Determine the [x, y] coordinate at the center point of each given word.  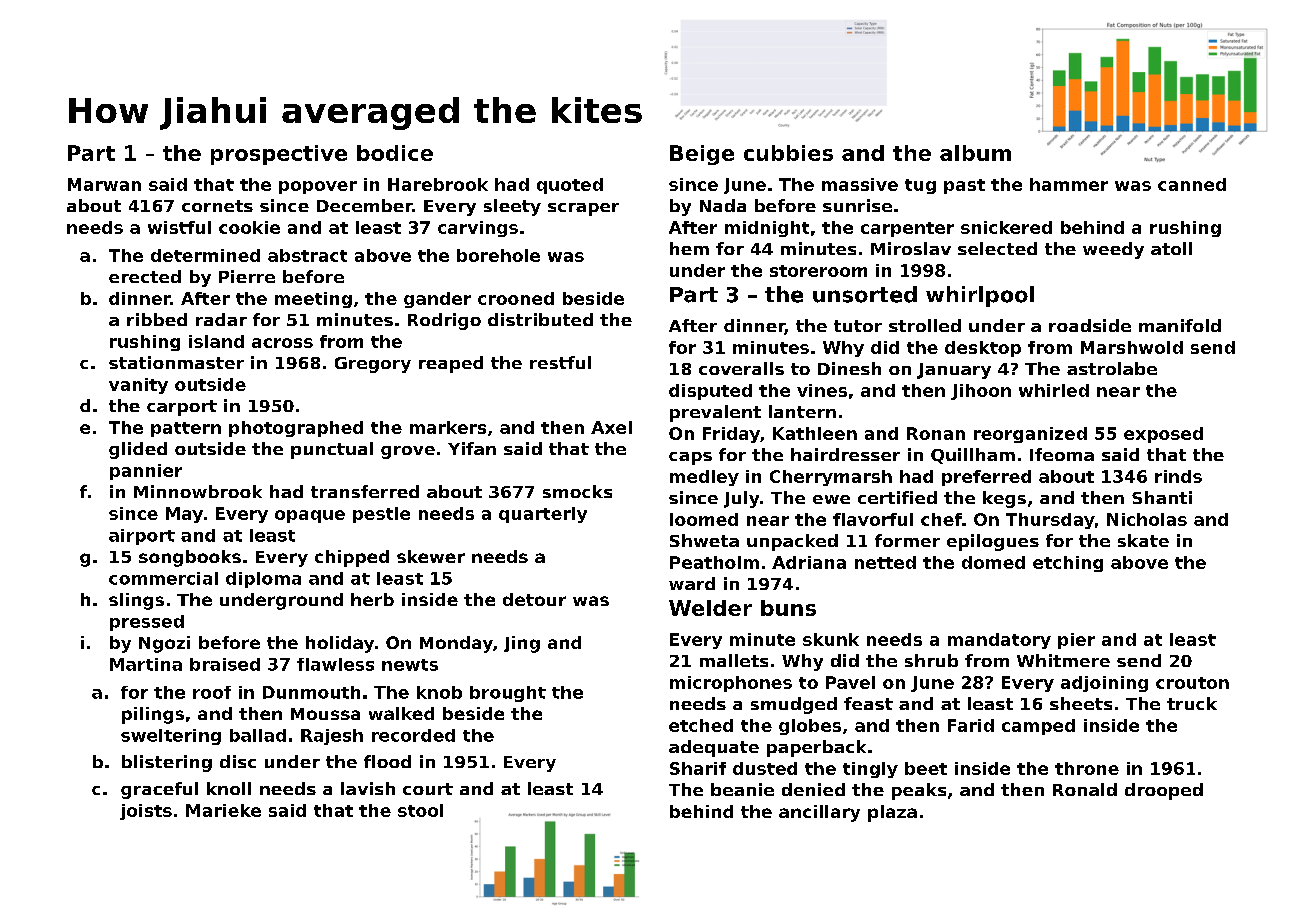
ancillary [819, 813]
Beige [702, 155]
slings [136, 601]
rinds [1178, 476]
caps [690, 458]
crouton [1192, 683]
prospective [279, 155]
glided [138, 450]
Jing [522, 644]
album [975, 153]
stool [420, 810]
